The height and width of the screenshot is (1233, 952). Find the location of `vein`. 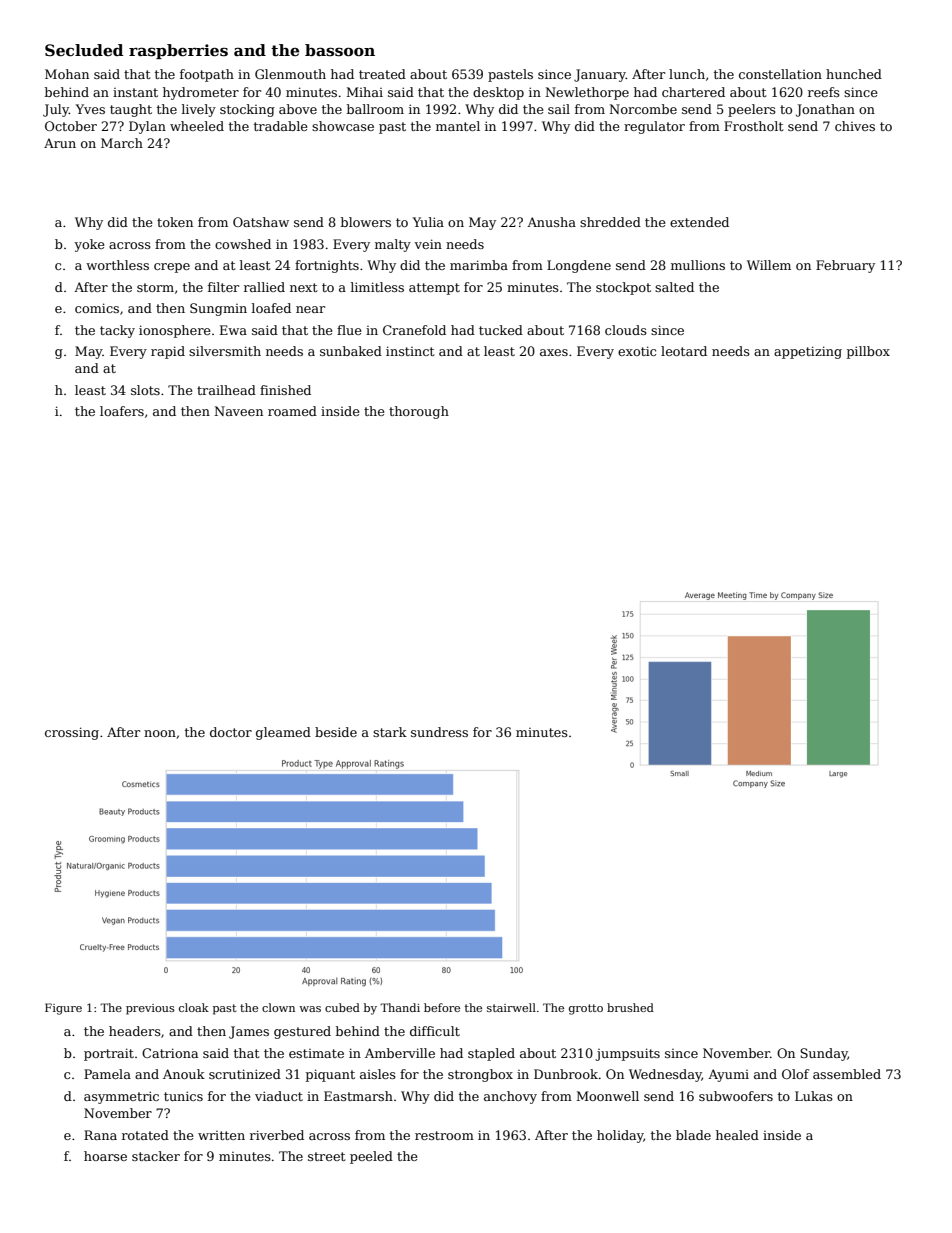

vein is located at coordinates (428, 244).
